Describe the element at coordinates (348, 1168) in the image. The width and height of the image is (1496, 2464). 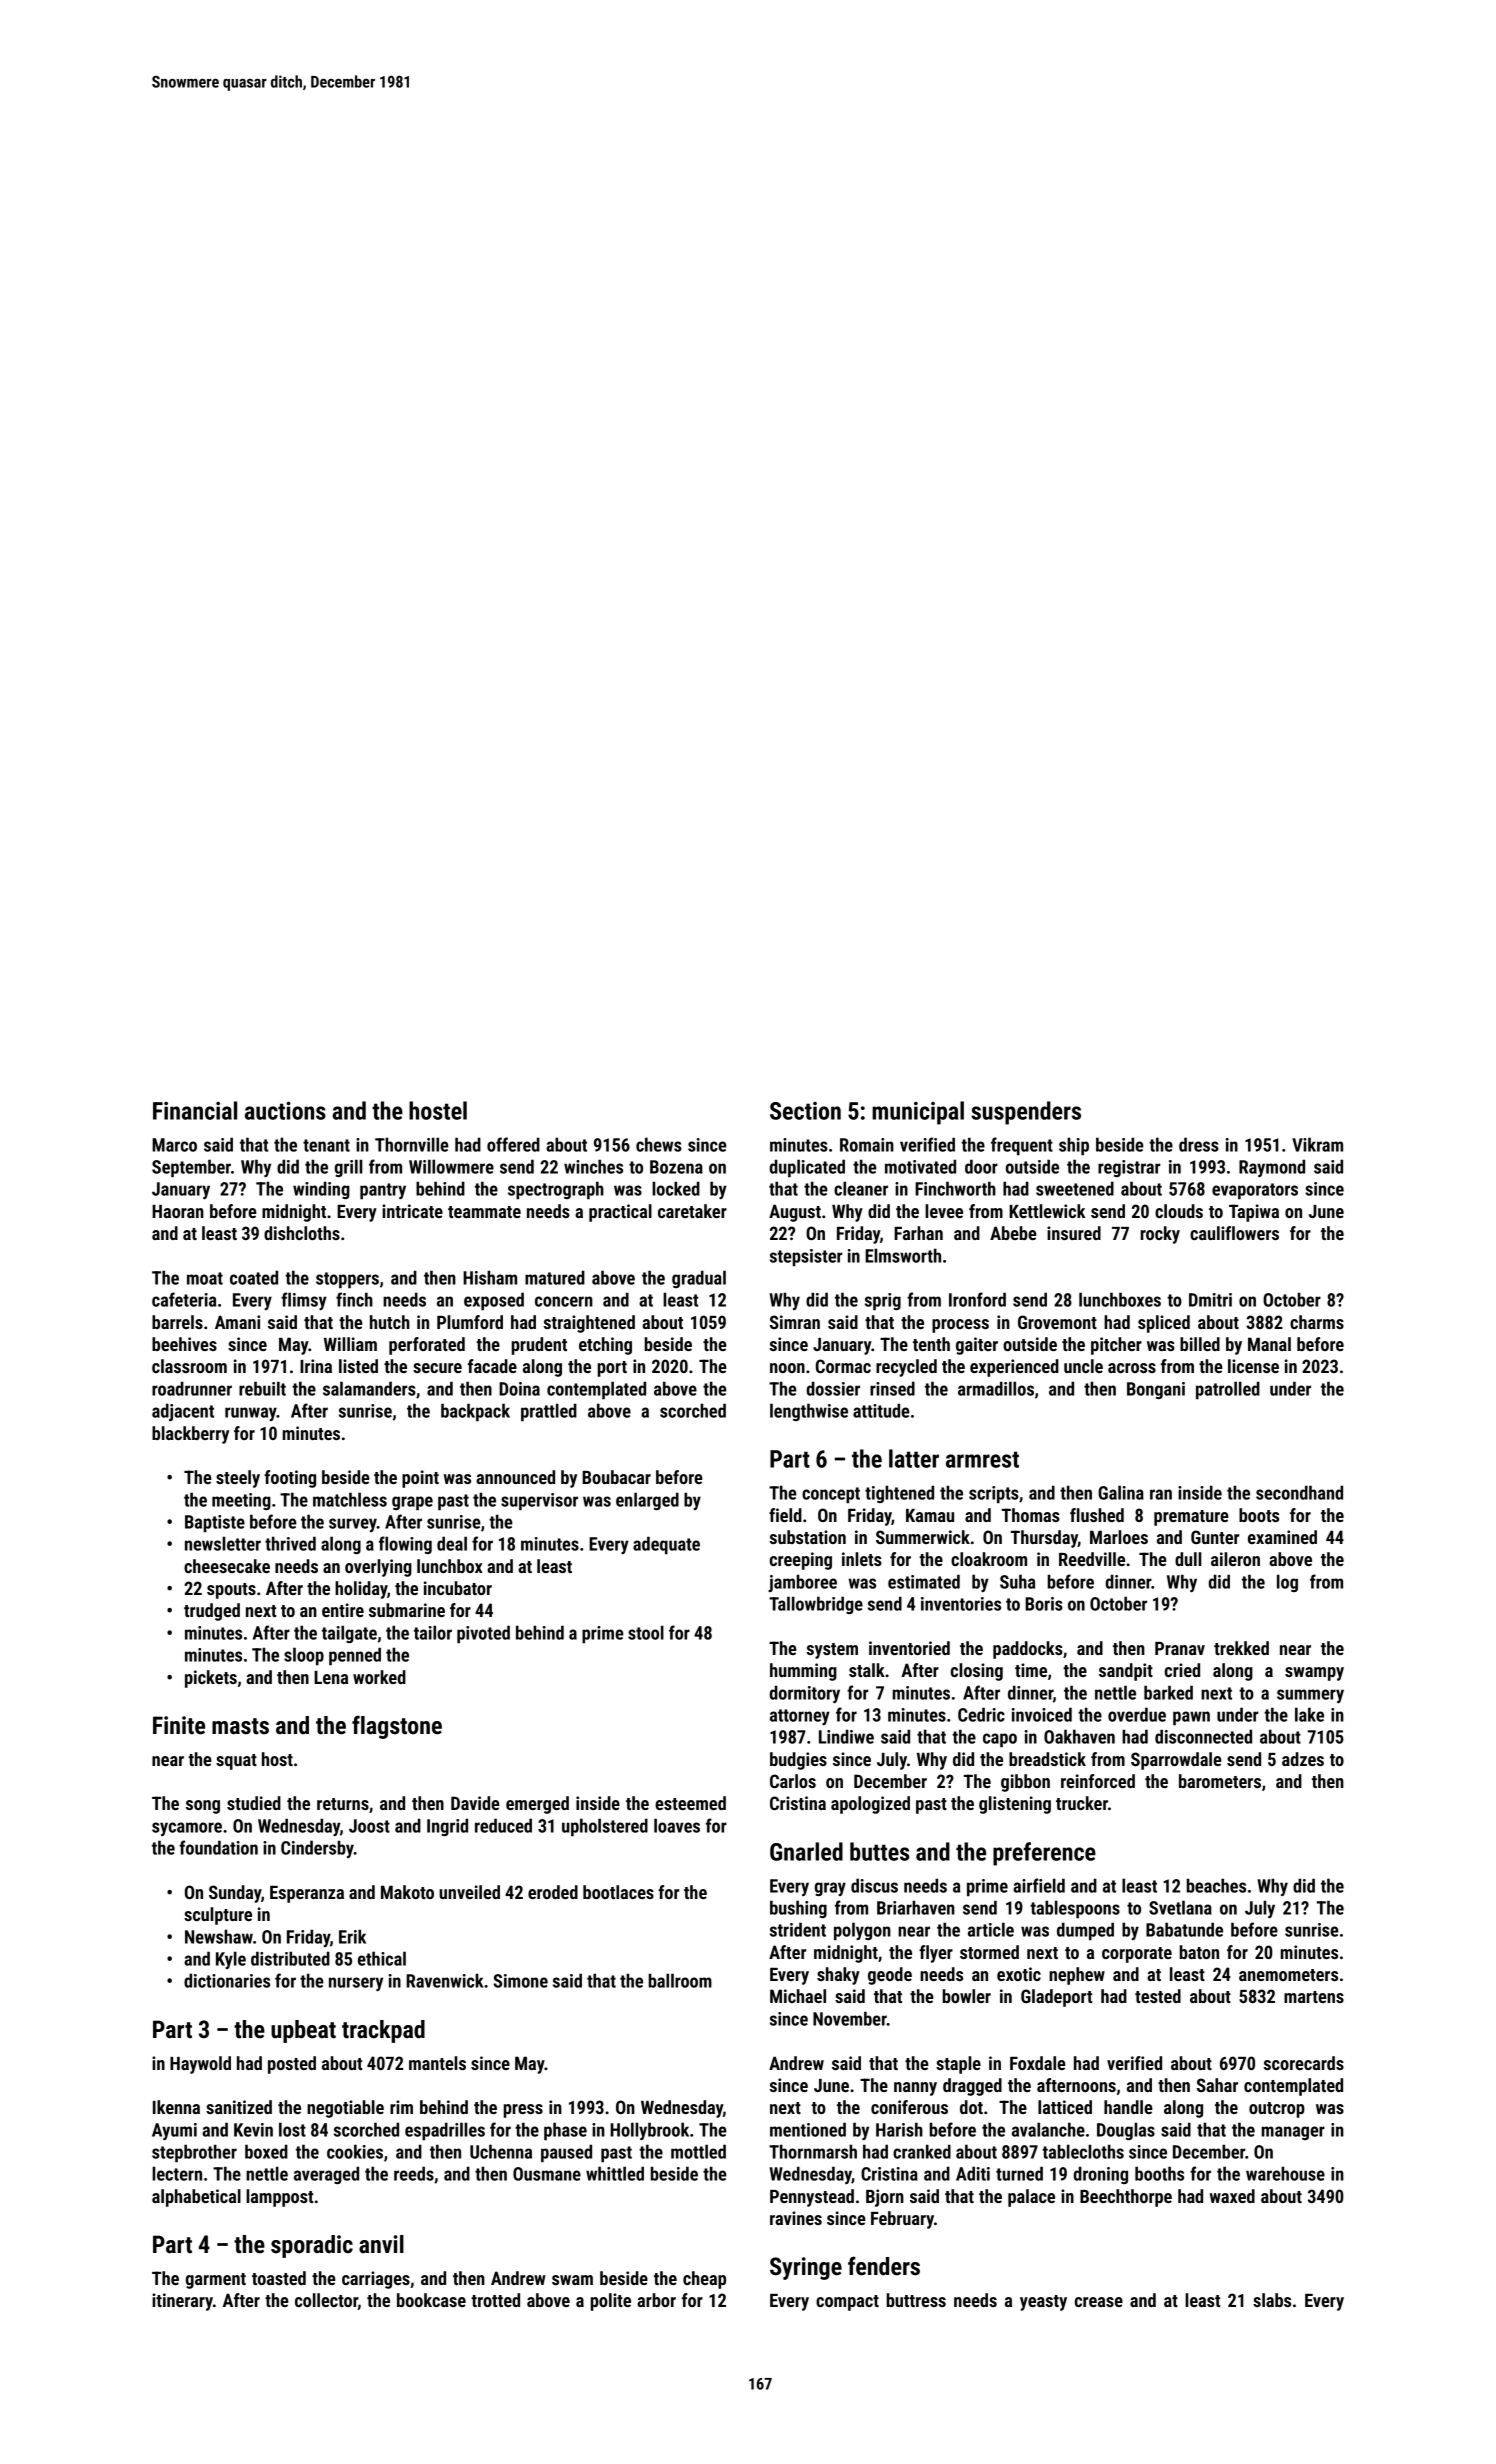
I see `grill` at that location.
